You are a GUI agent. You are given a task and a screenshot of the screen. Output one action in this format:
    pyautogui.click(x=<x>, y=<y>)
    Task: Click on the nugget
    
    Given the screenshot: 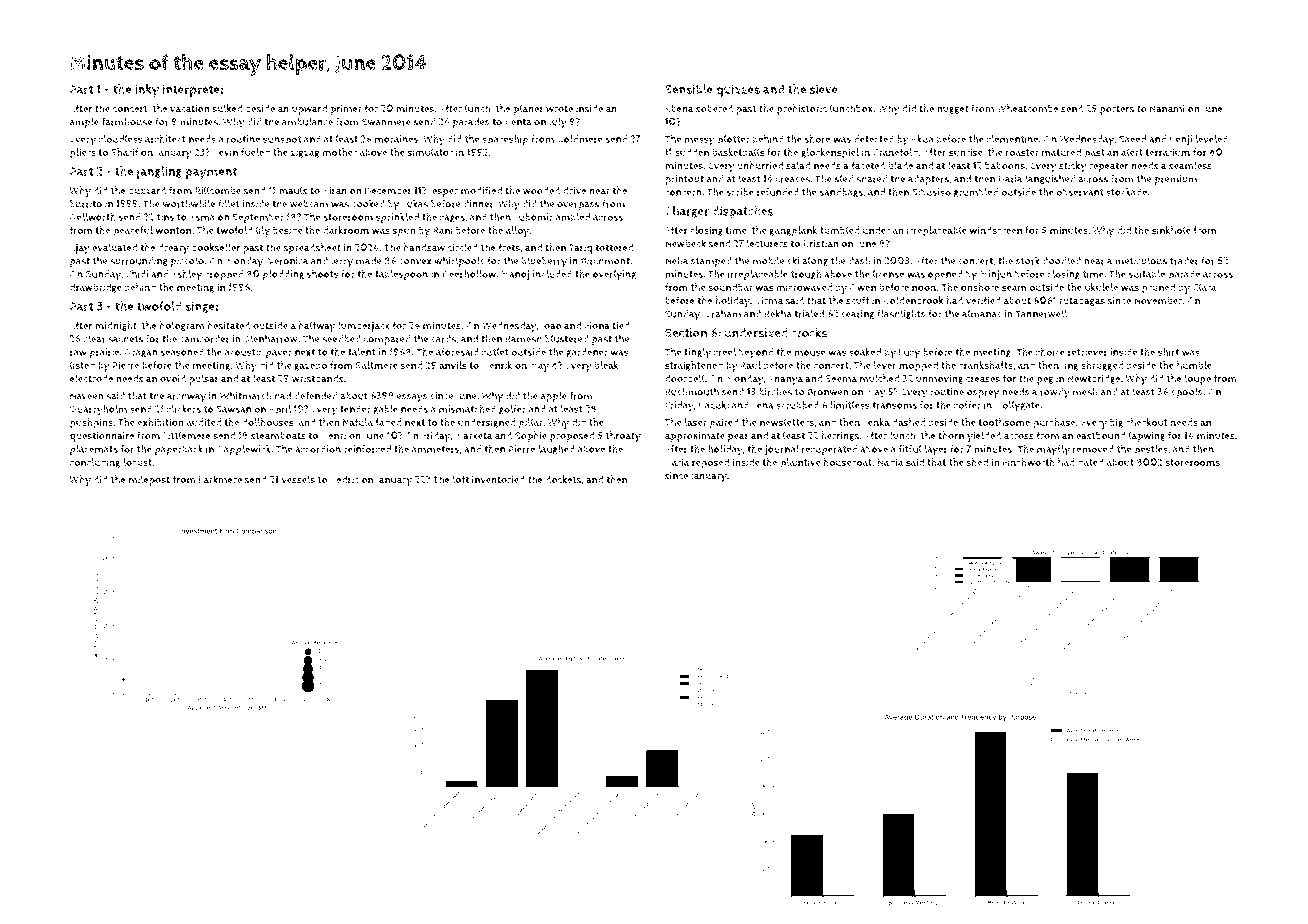 What is the action you would take?
    pyautogui.click(x=953, y=109)
